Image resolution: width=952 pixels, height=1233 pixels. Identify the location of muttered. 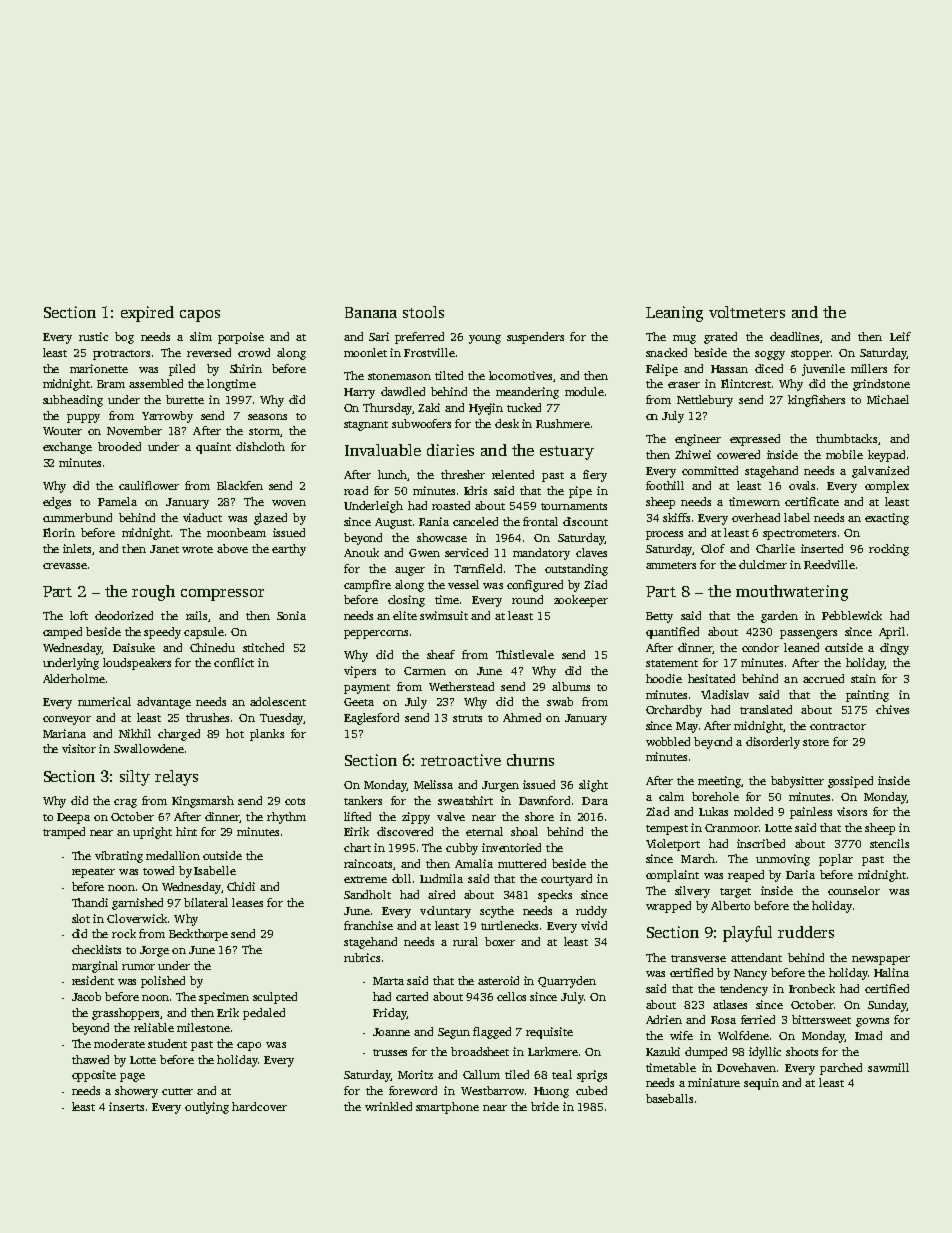
(522, 863).
